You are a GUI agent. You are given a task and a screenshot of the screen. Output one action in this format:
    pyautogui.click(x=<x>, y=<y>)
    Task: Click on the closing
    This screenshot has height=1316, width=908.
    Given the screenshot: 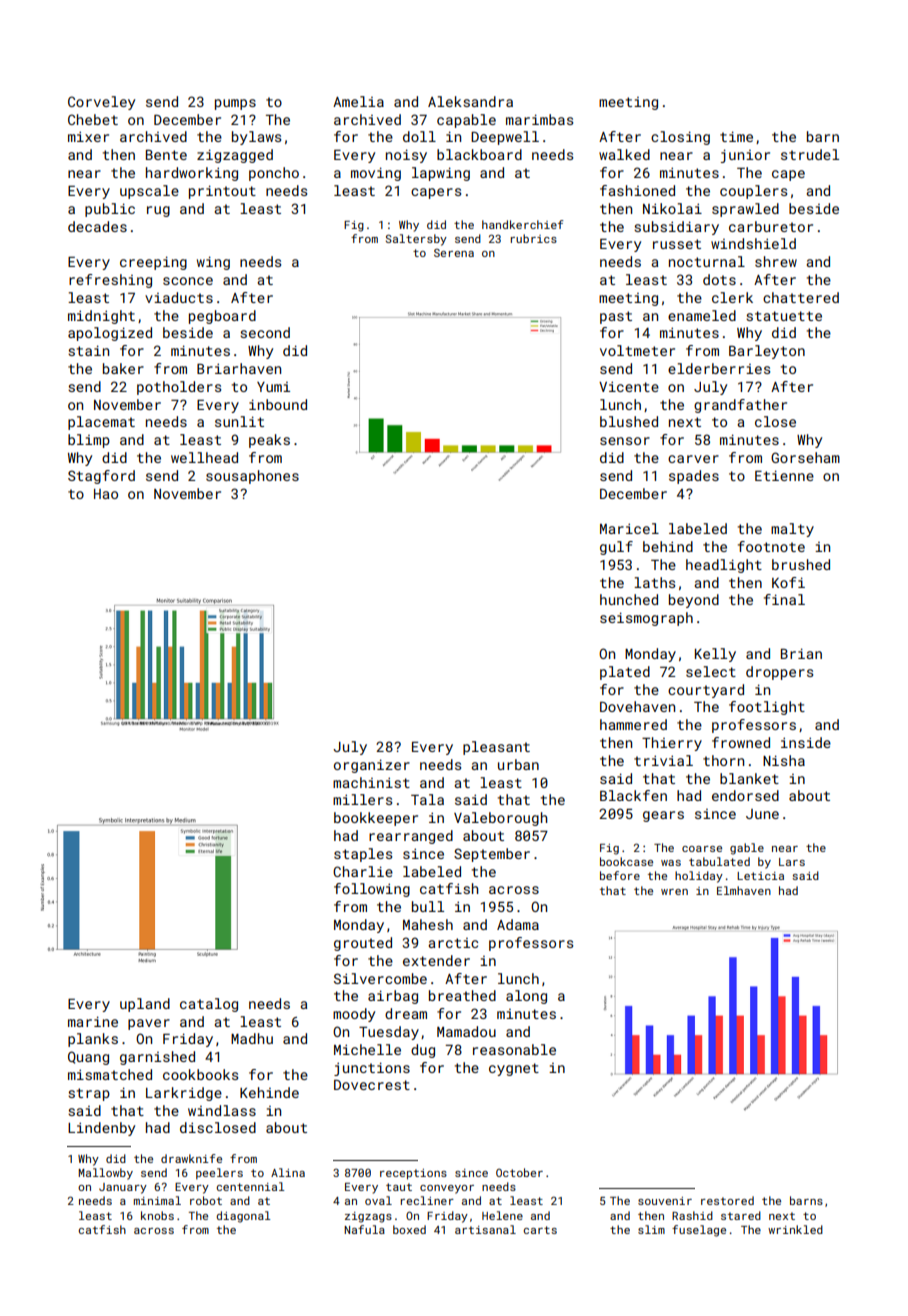 What is the action you would take?
    pyautogui.click(x=680, y=138)
